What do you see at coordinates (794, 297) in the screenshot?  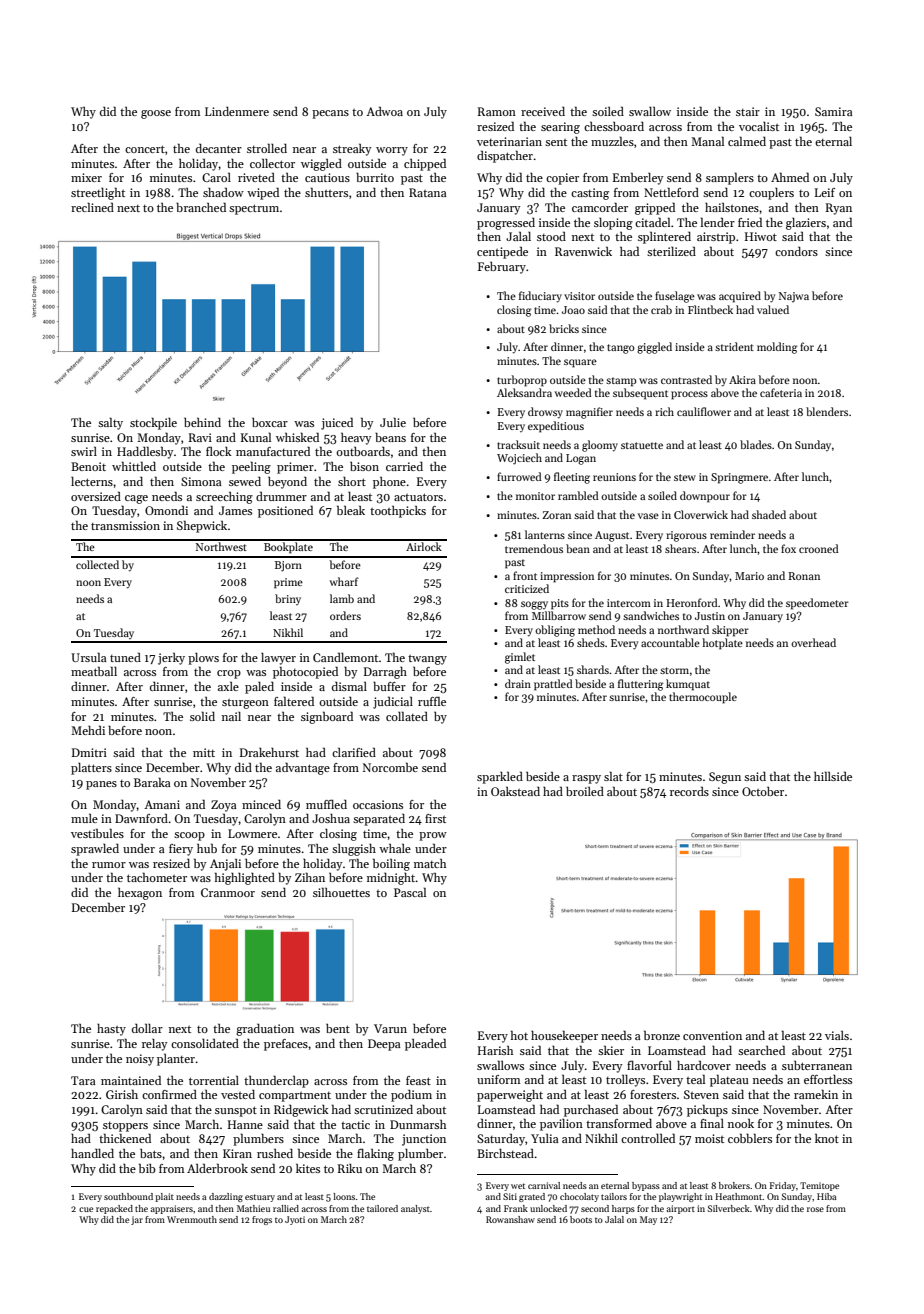 I see `Najwa` at bounding box center [794, 297].
